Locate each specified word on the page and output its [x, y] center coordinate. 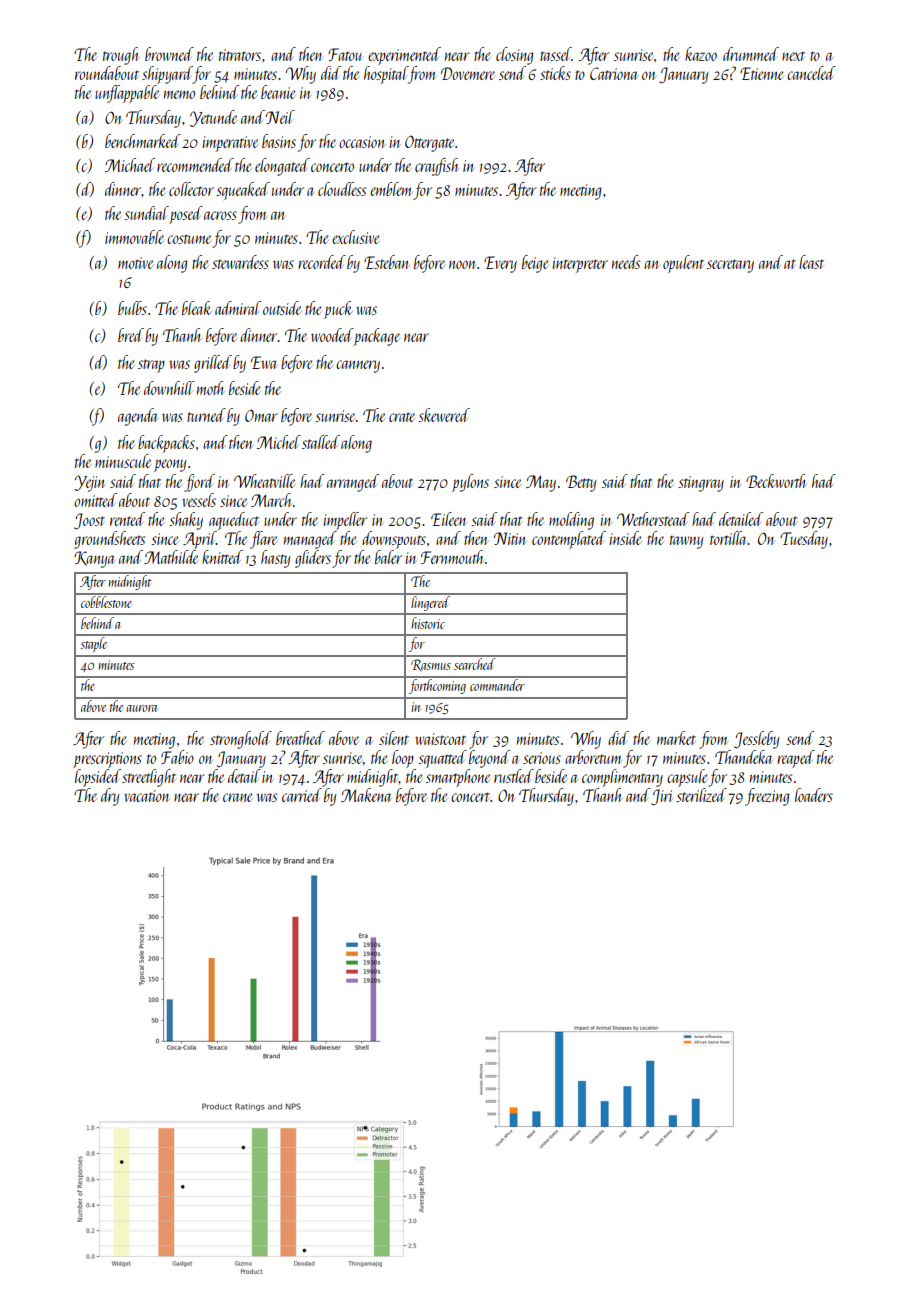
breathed [300, 738]
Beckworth [776, 481]
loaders [814, 795]
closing [515, 56]
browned [169, 54]
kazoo [701, 54]
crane [238, 797]
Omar [261, 415]
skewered [444, 415]
